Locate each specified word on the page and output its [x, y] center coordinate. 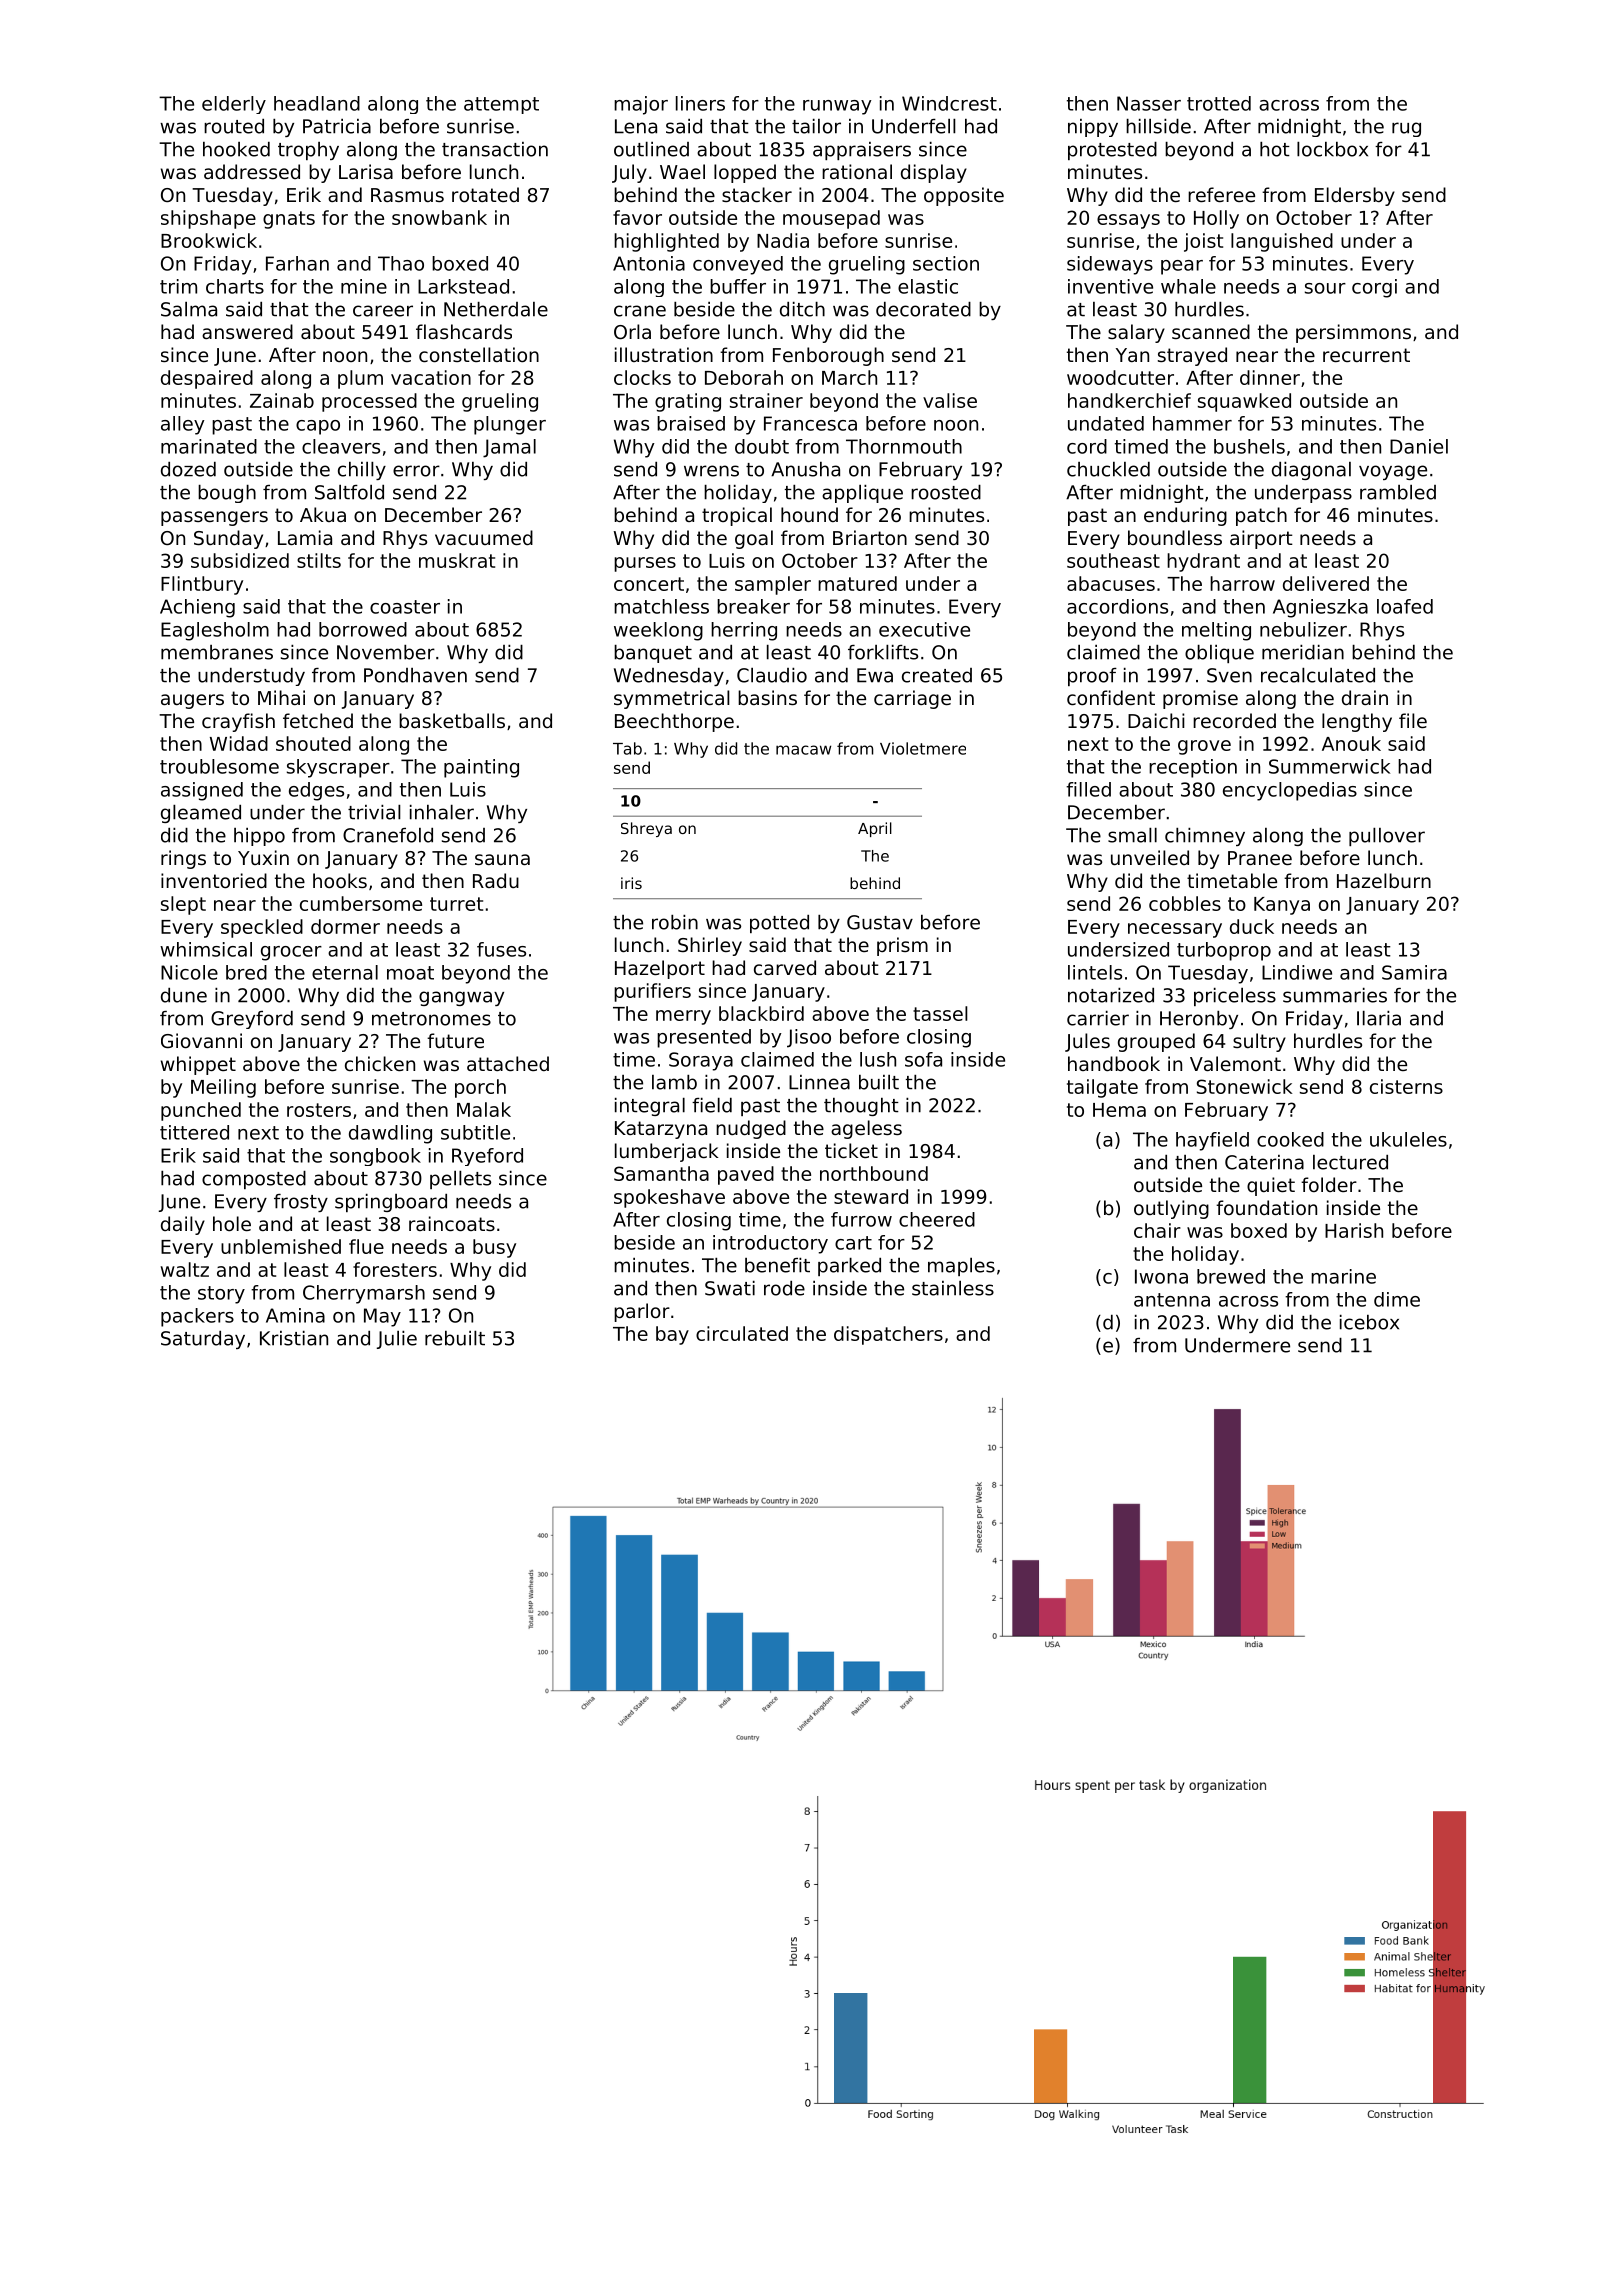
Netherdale [496, 309]
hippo [259, 837]
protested [1112, 151]
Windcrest [949, 103]
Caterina [1264, 1162]
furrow [861, 1219]
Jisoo [809, 1038]
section [946, 263]
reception [1193, 768]
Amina [295, 1315]
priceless [1235, 997]
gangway [461, 998]
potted [779, 924]
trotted [1219, 103]
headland [317, 103]
